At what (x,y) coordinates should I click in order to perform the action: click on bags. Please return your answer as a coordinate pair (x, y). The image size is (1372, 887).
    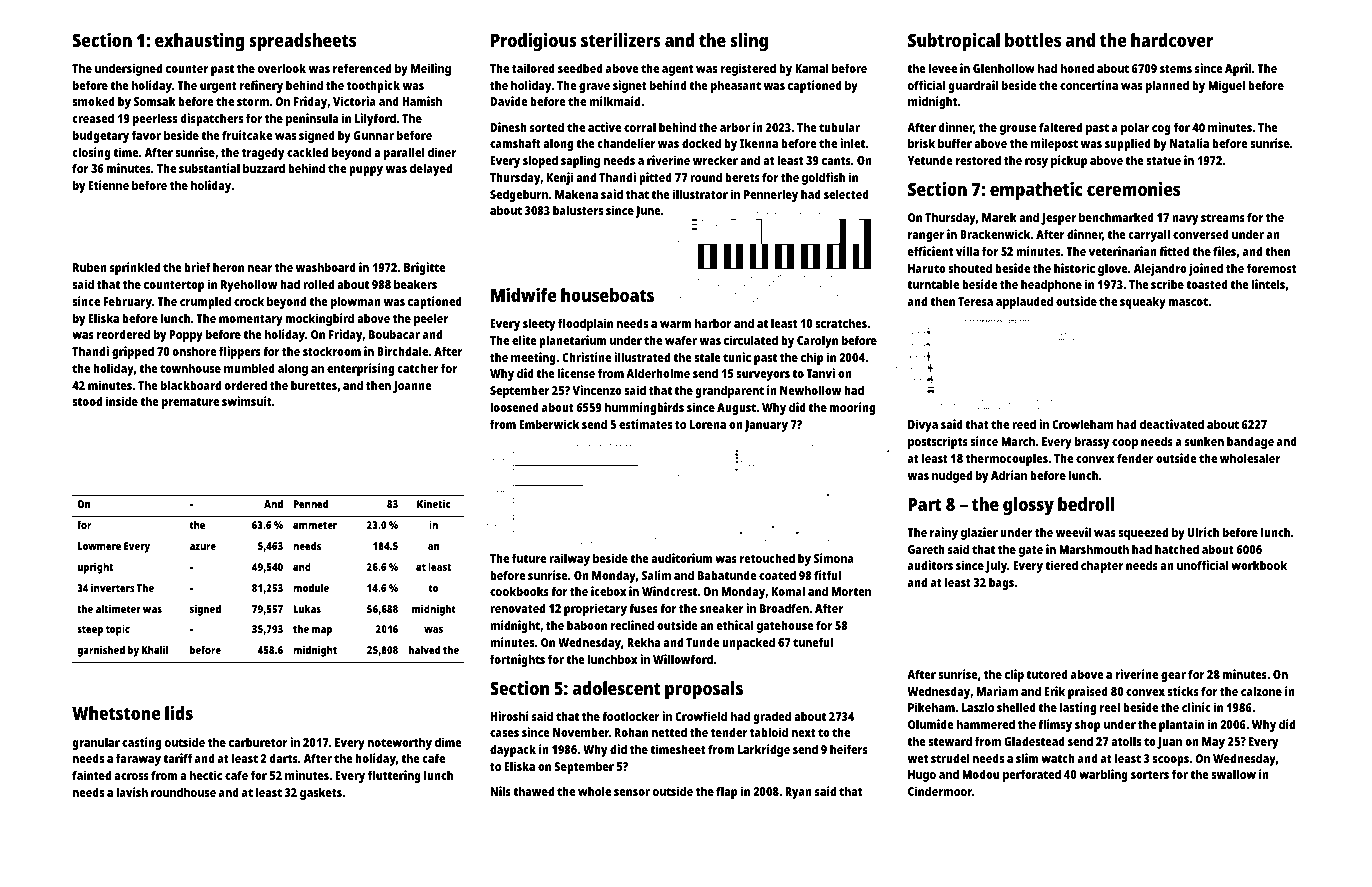
    Looking at the image, I should click on (1001, 583).
